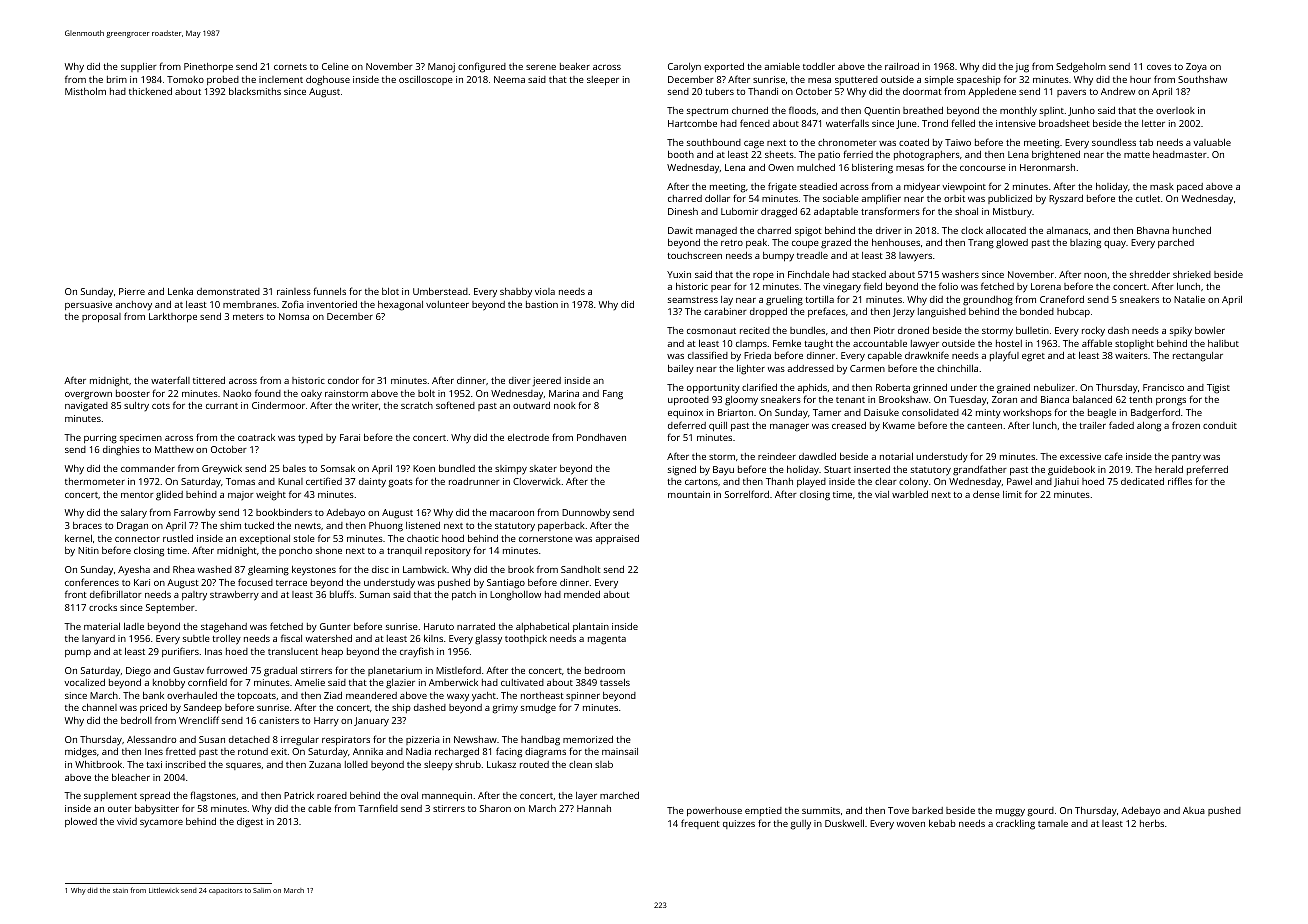  What do you see at coordinates (615, 682) in the screenshot?
I see `tassels` at bounding box center [615, 682].
